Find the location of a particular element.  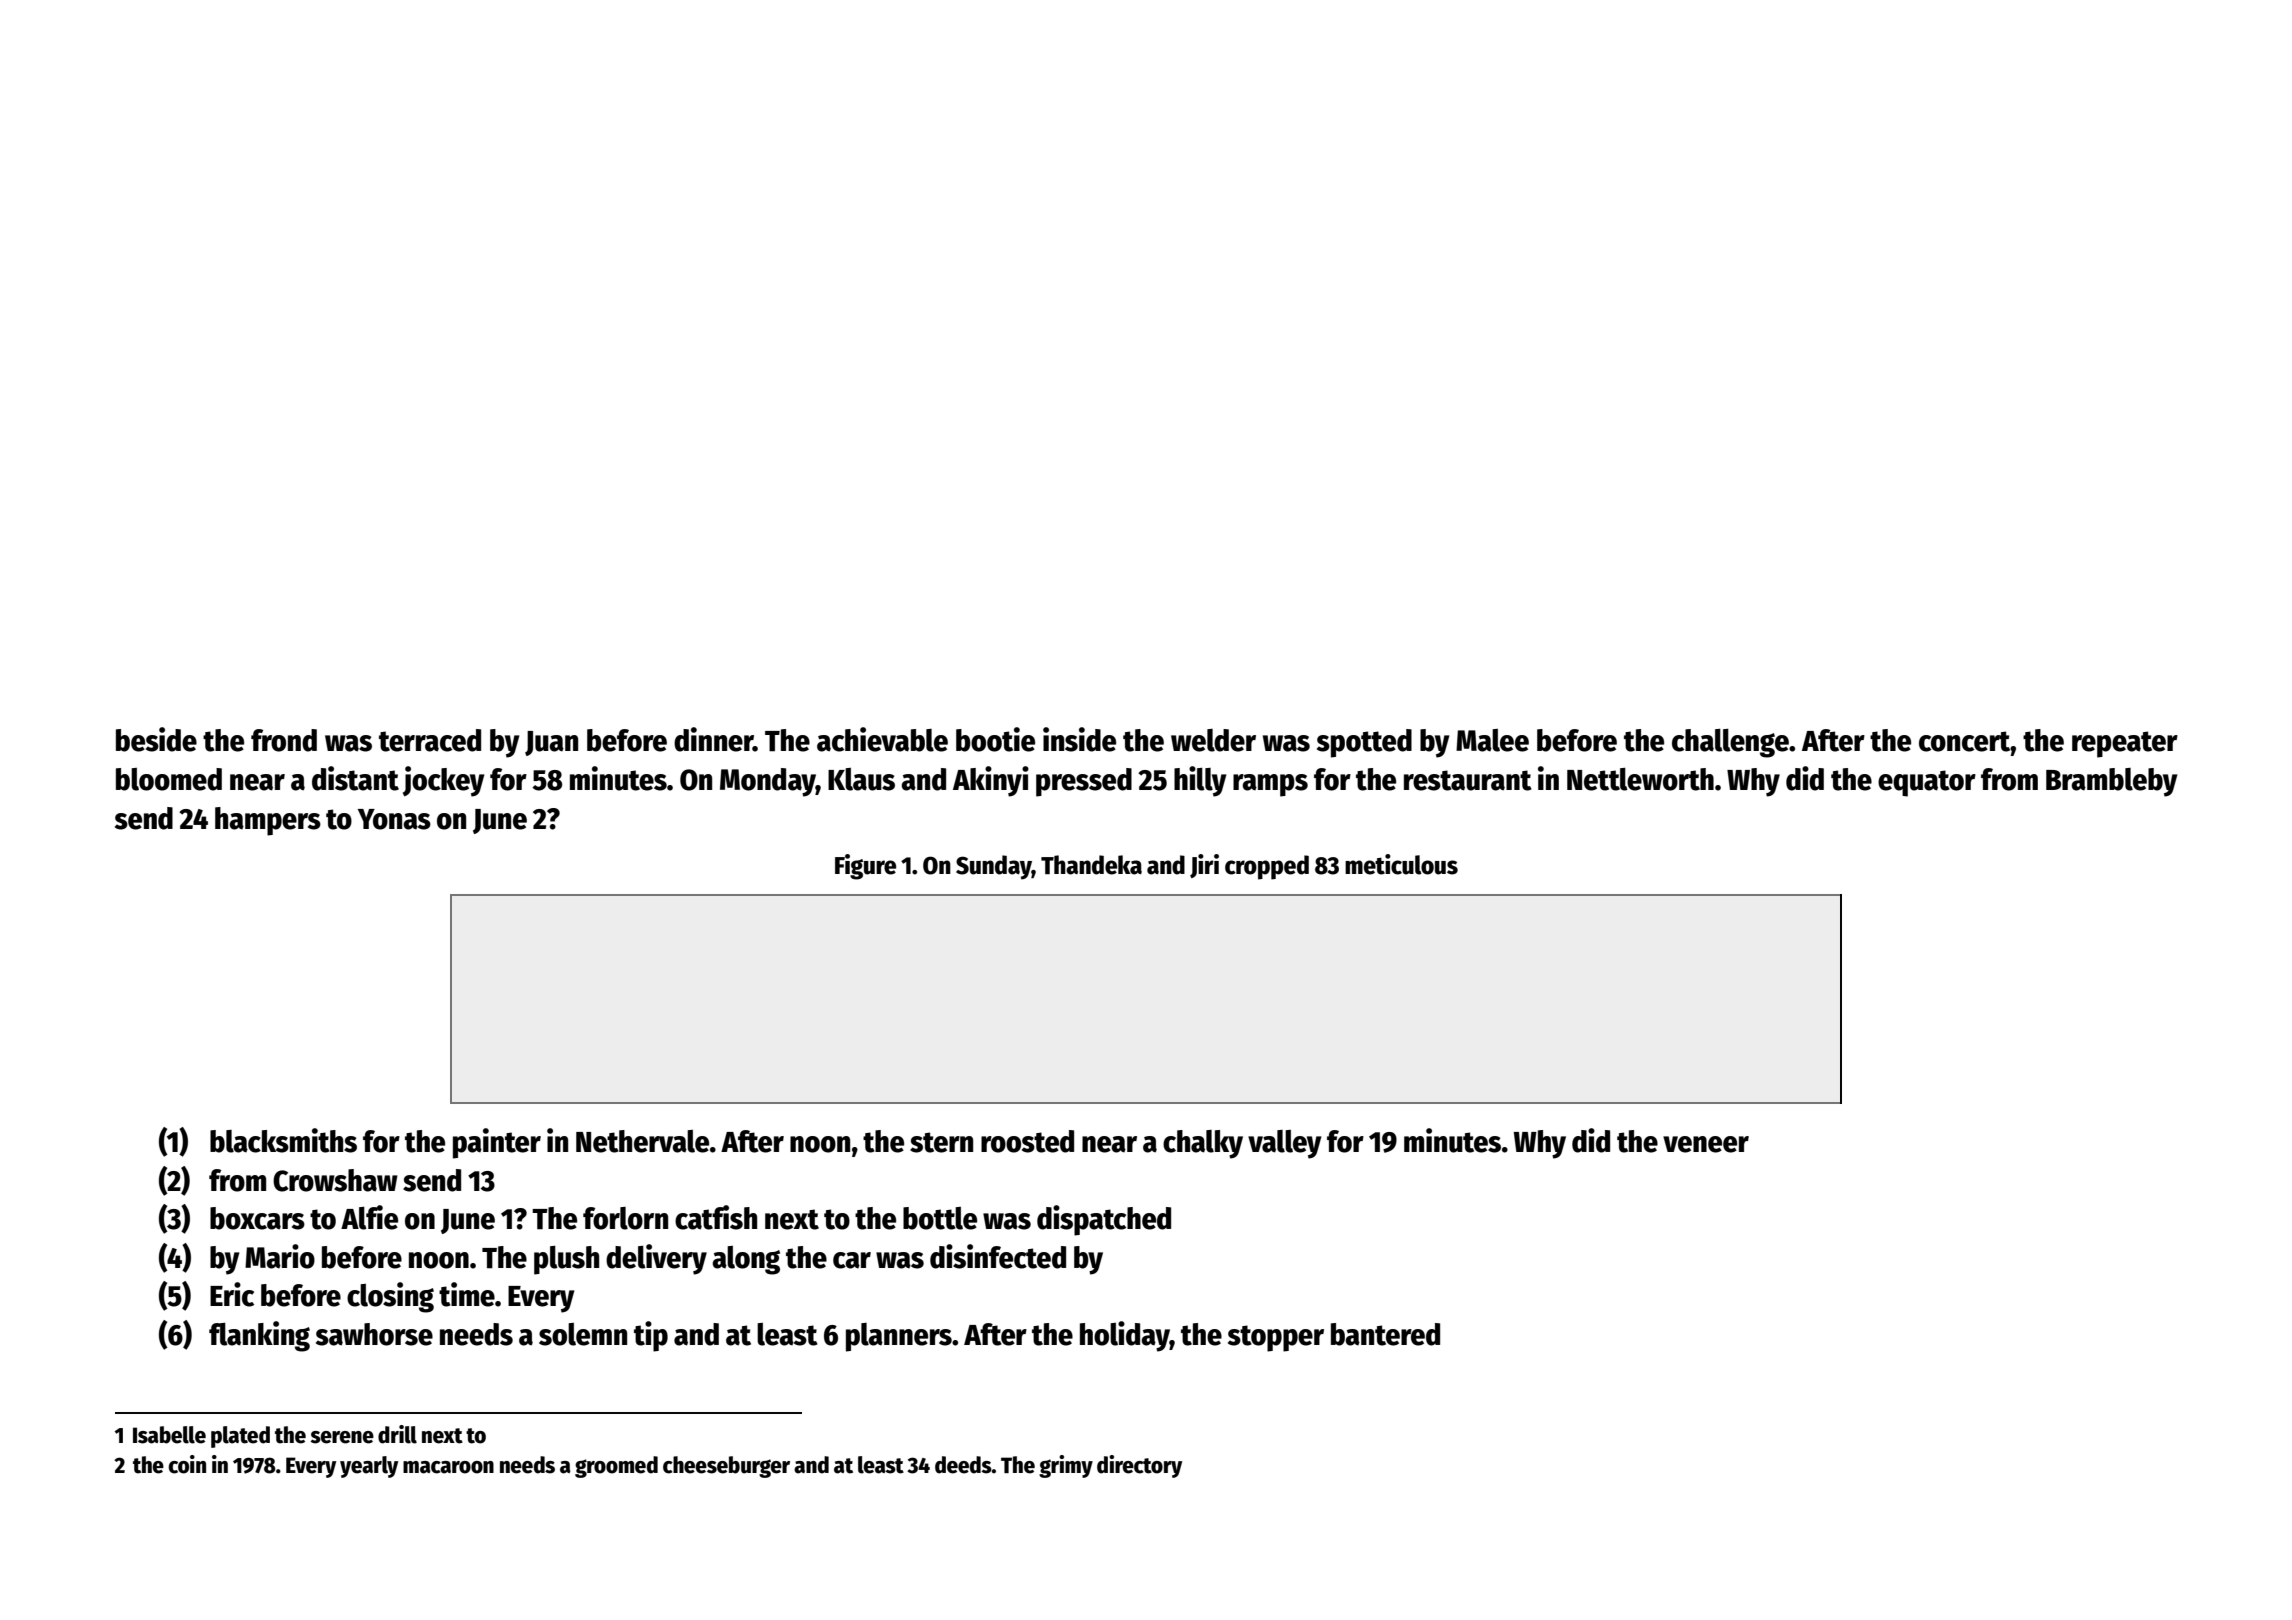

coin is located at coordinates (187, 1464).
